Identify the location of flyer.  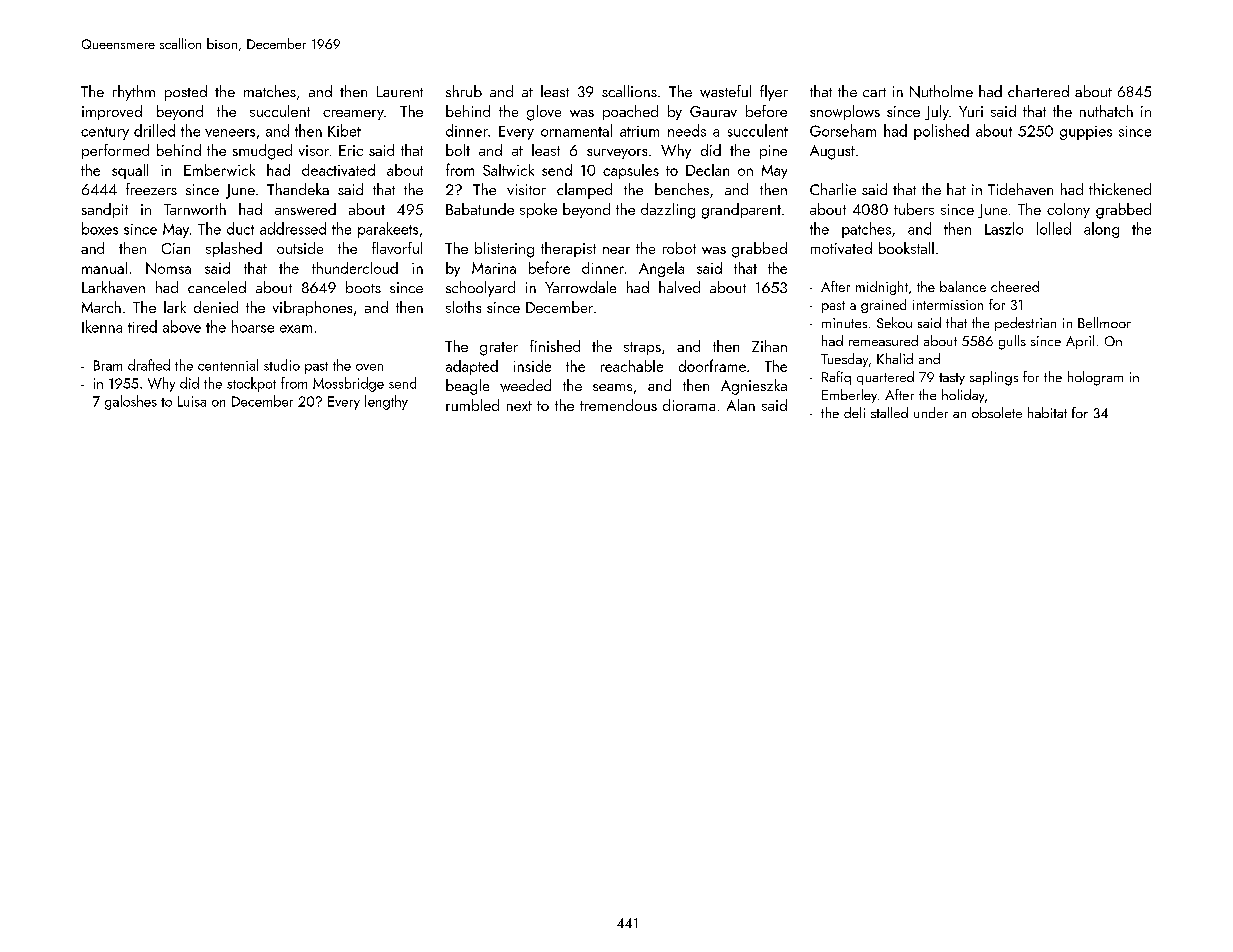
(774, 93).
